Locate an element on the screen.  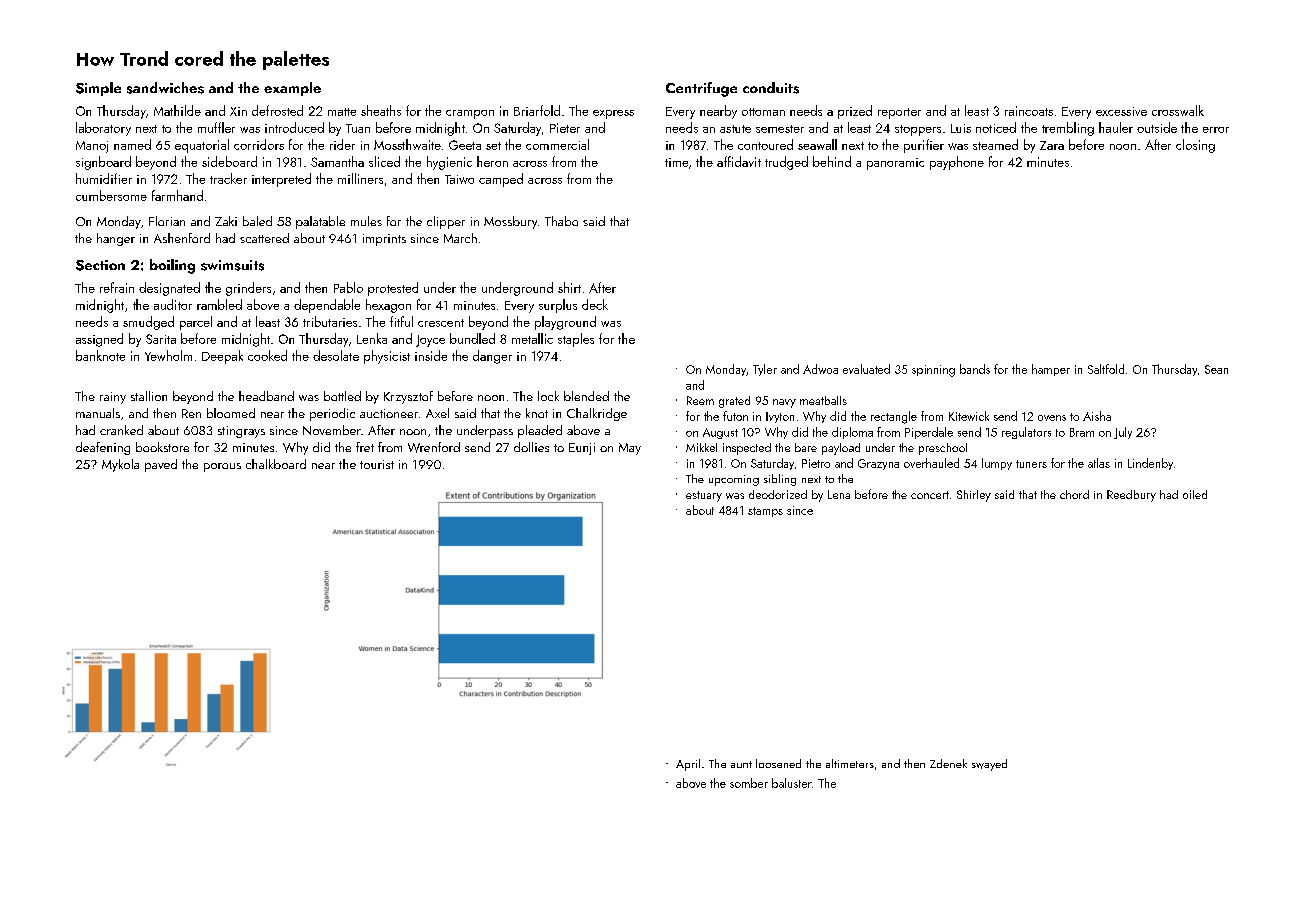
aunt is located at coordinates (741, 764).
